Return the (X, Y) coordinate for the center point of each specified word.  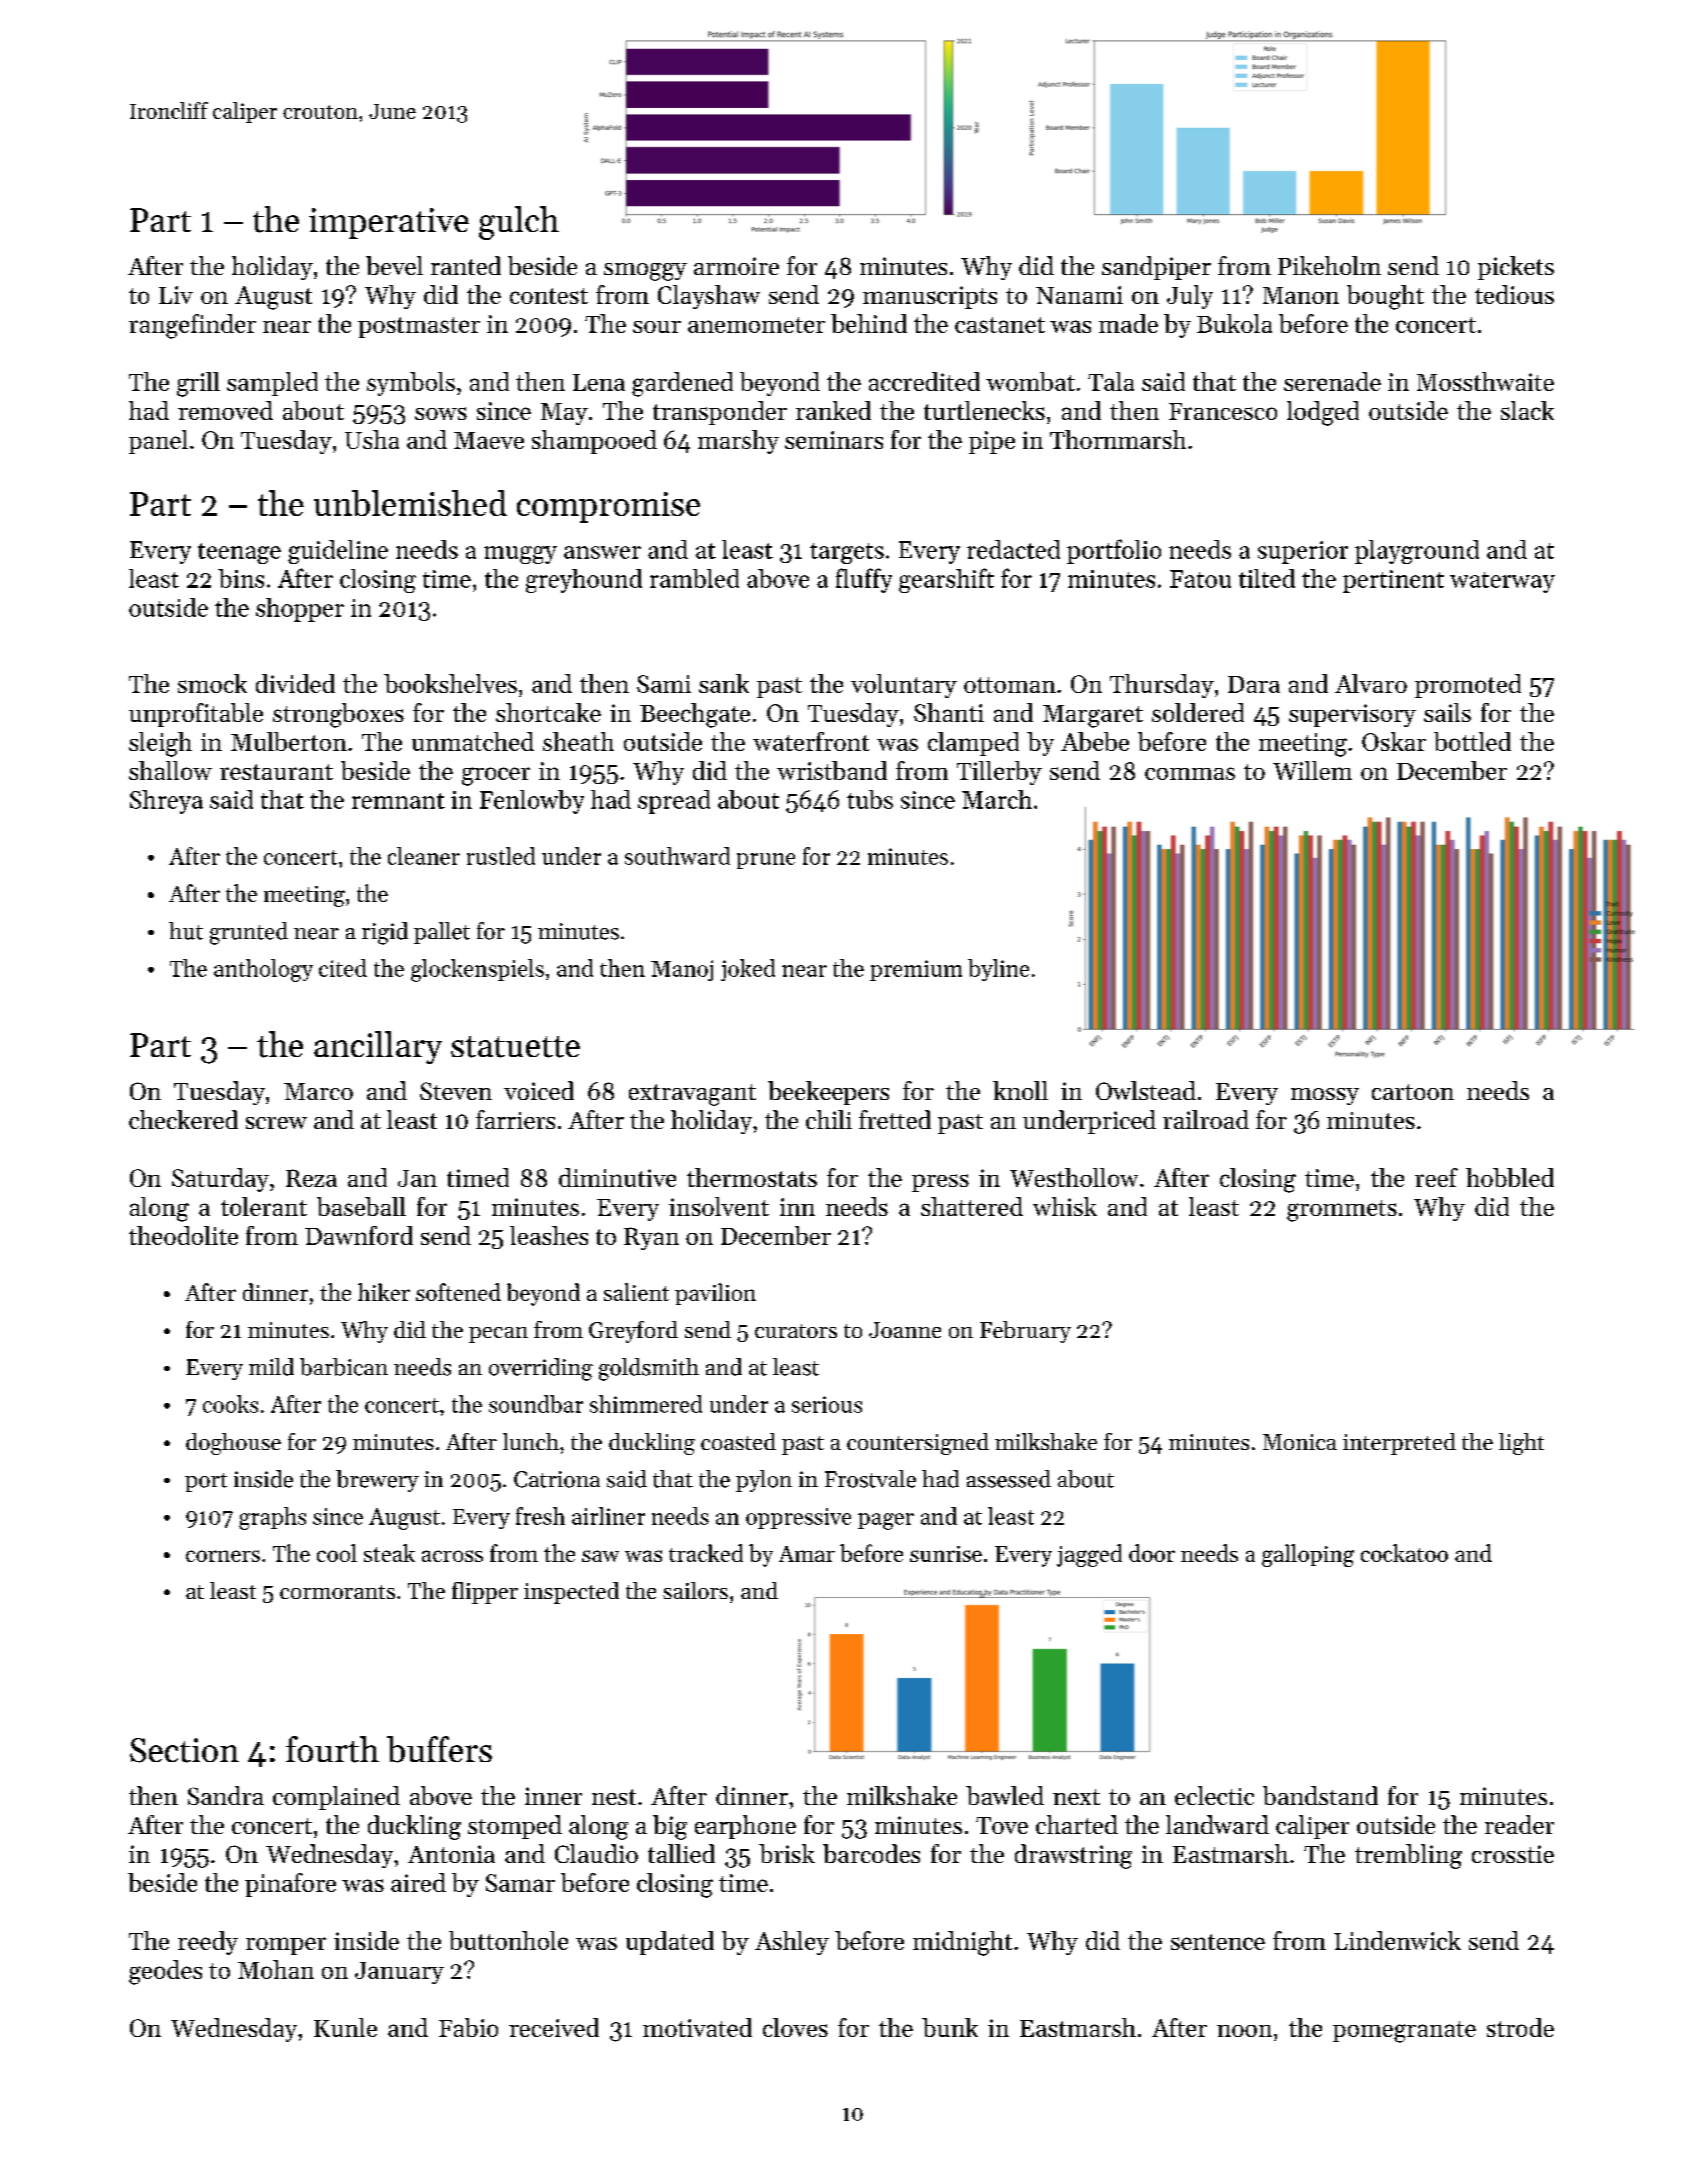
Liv (176, 295)
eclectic (1214, 1795)
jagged (1089, 1555)
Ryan (651, 1238)
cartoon (1413, 1092)
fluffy (864, 580)
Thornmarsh (1118, 439)
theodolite (183, 1235)
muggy (520, 555)
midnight (962, 1943)
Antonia (451, 1854)
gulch (519, 223)
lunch (531, 1441)
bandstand (1320, 1795)
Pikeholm (1329, 265)
